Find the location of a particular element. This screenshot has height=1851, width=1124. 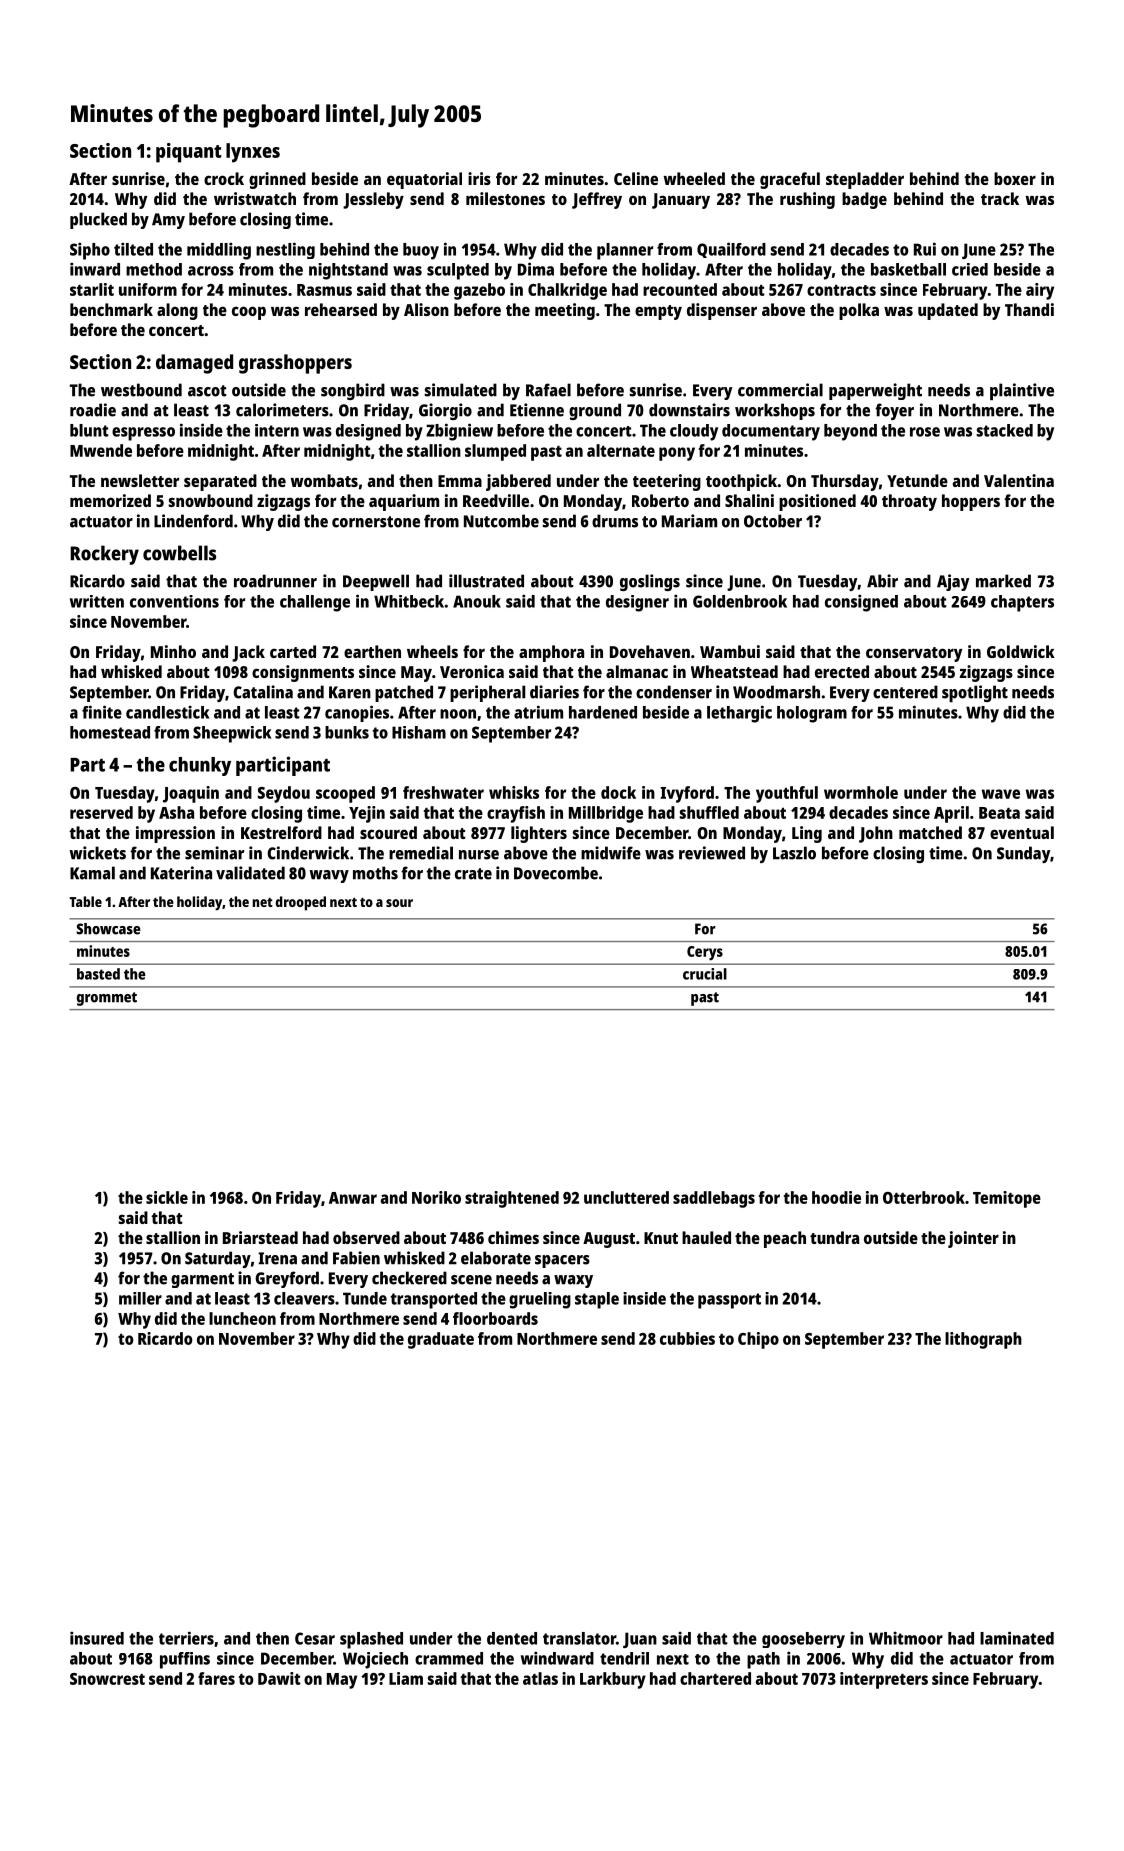

separated is located at coordinates (220, 482).
